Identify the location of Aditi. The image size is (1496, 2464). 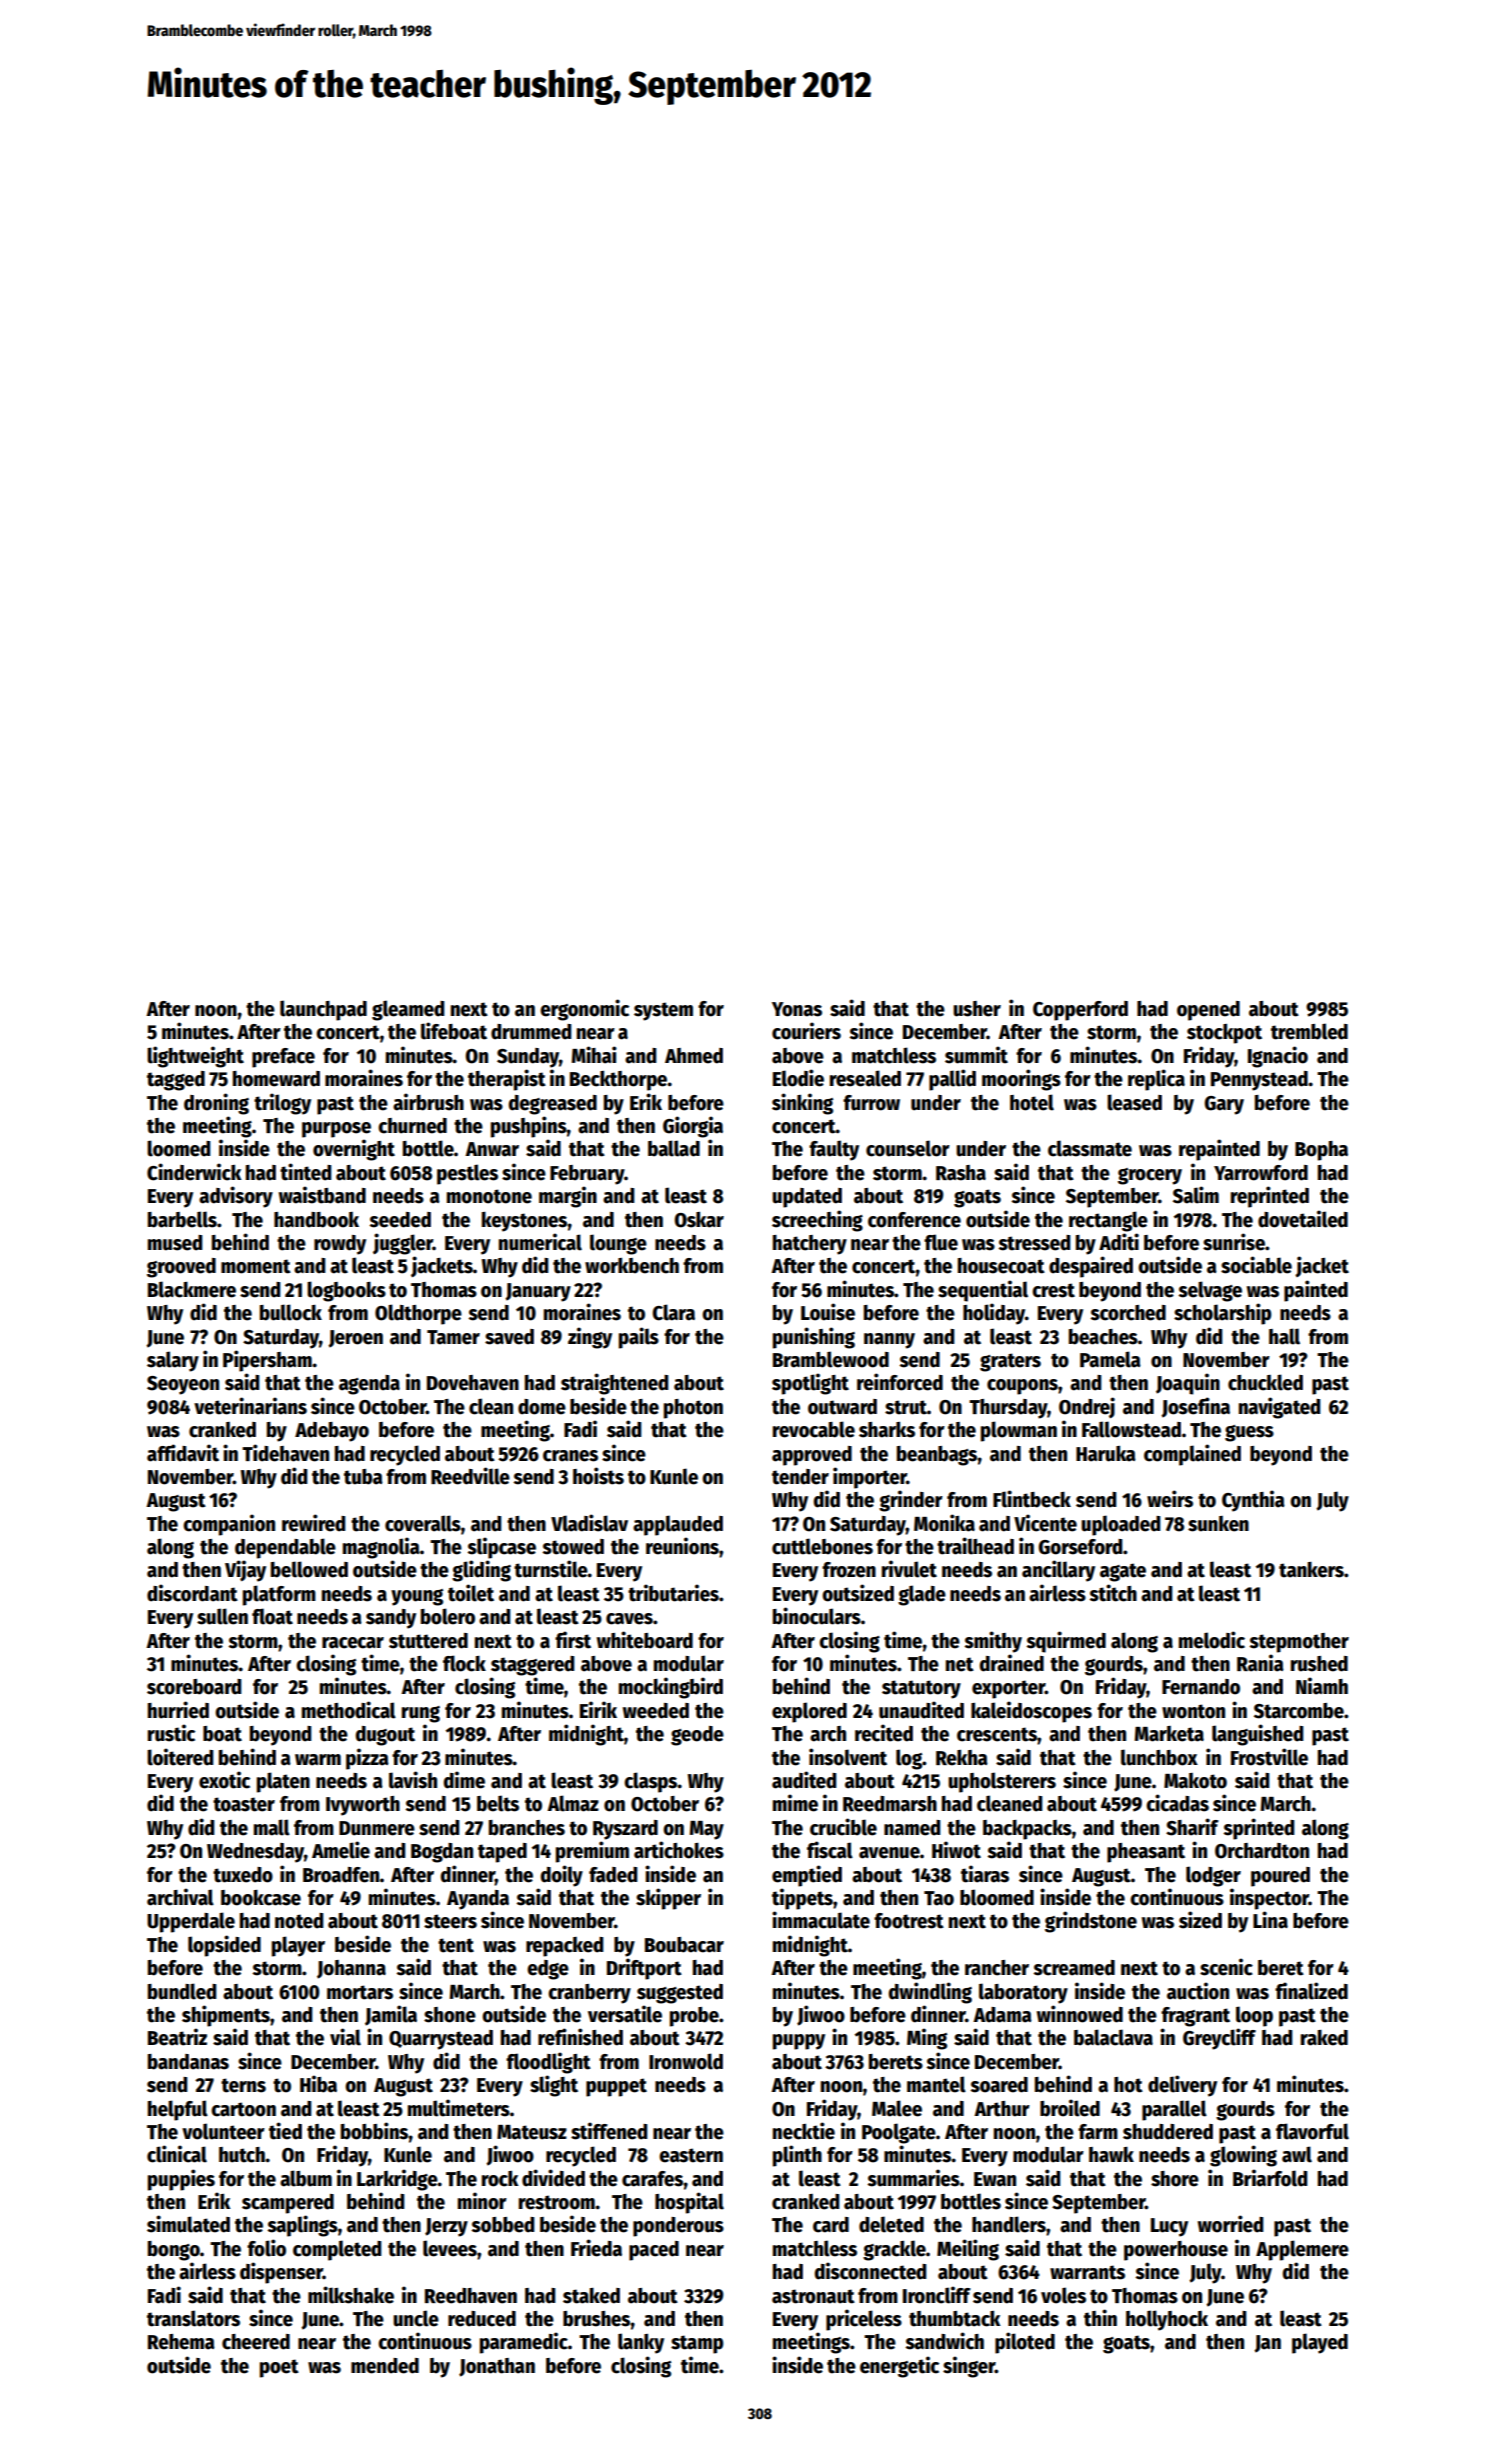
(1119, 1242).
